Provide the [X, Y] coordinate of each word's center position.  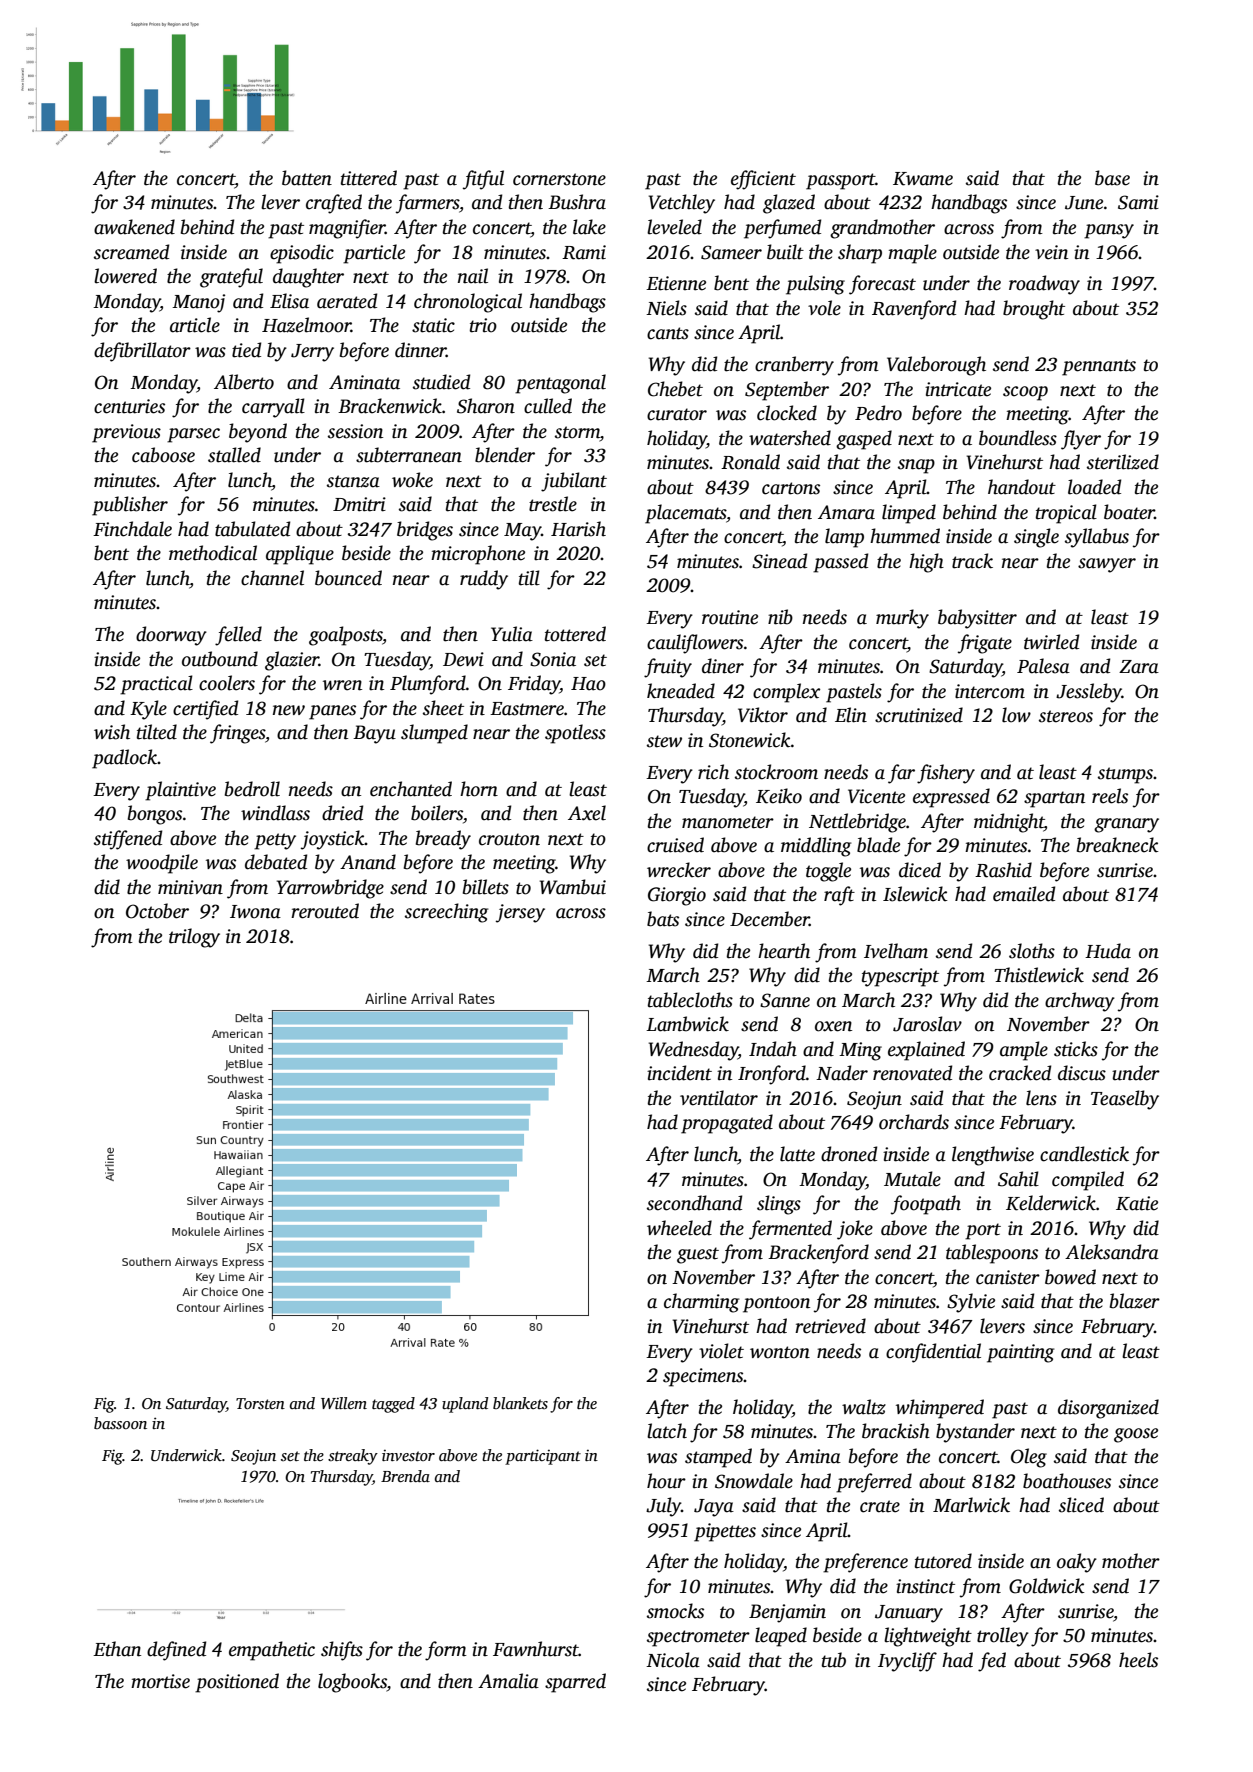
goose [1136, 1435]
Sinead [779, 561]
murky [902, 619]
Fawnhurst [536, 1649]
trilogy [194, 938]
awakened [134, 227]
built [785, 252]
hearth [784, 951]
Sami [1138, 202]
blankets [520, 1403]
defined [176, 1651]
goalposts [346, 636]
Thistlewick [1039, 975]
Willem [344, 1403]
